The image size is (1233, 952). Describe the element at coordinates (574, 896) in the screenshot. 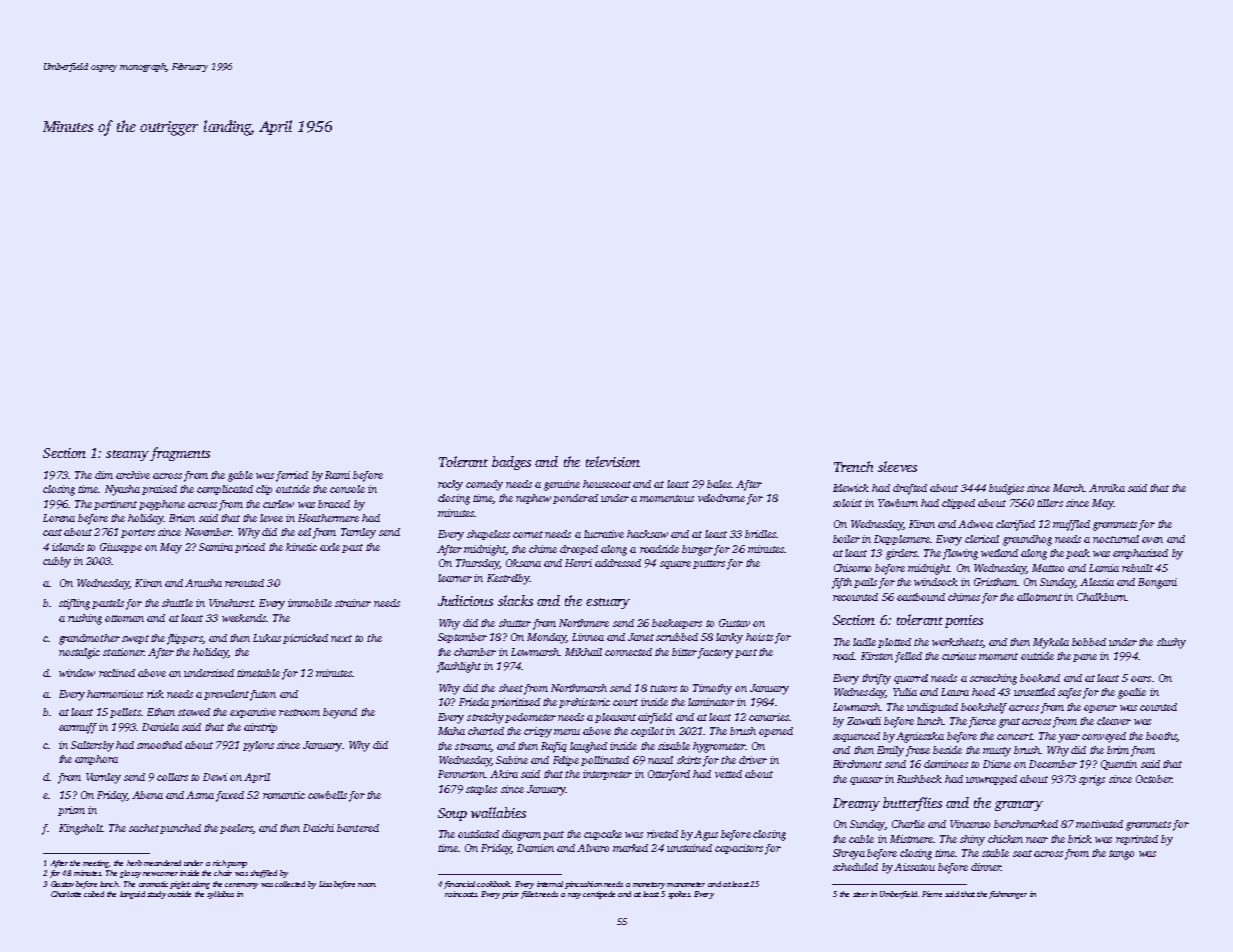

I see `rosy` at that location.
